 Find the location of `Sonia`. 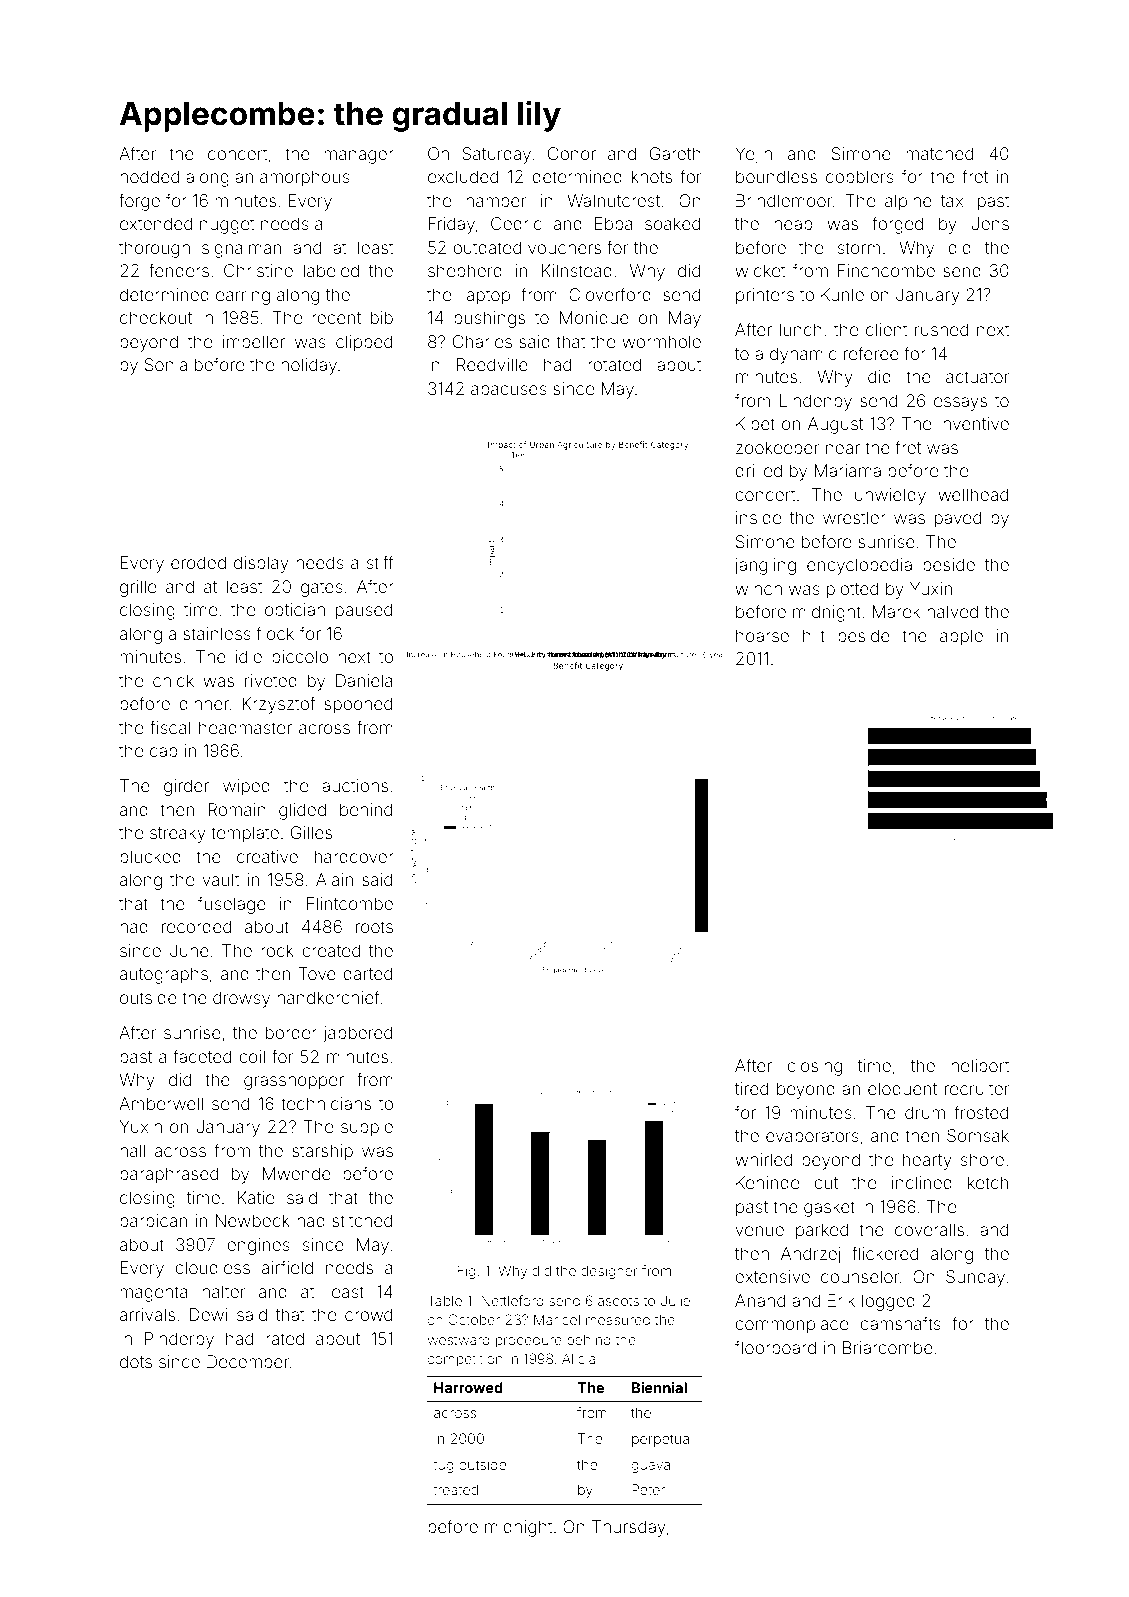

Sonia is located at coordinates (166, 364).
